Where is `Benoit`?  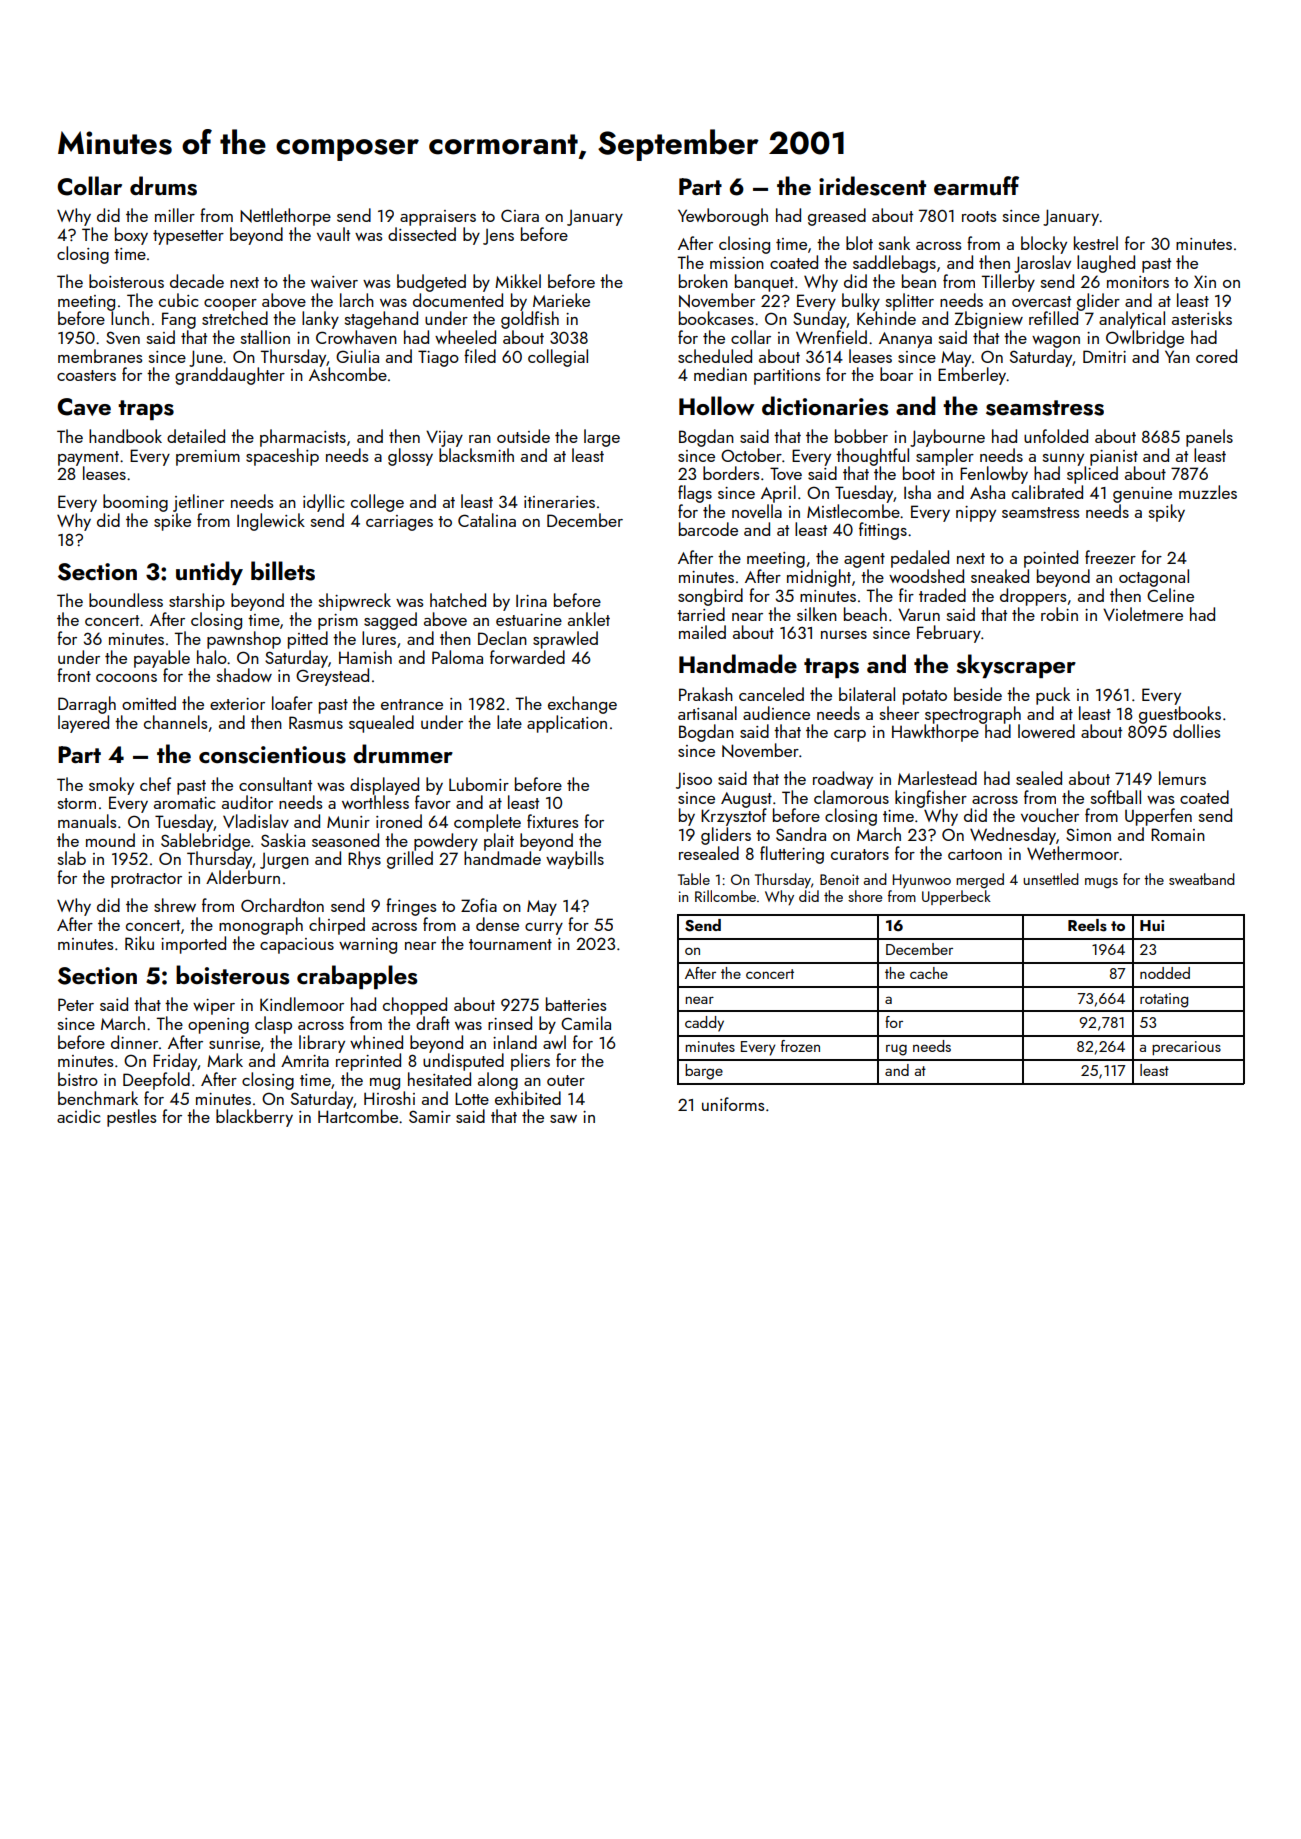 Benoit is located at coordinates (839, 879).
